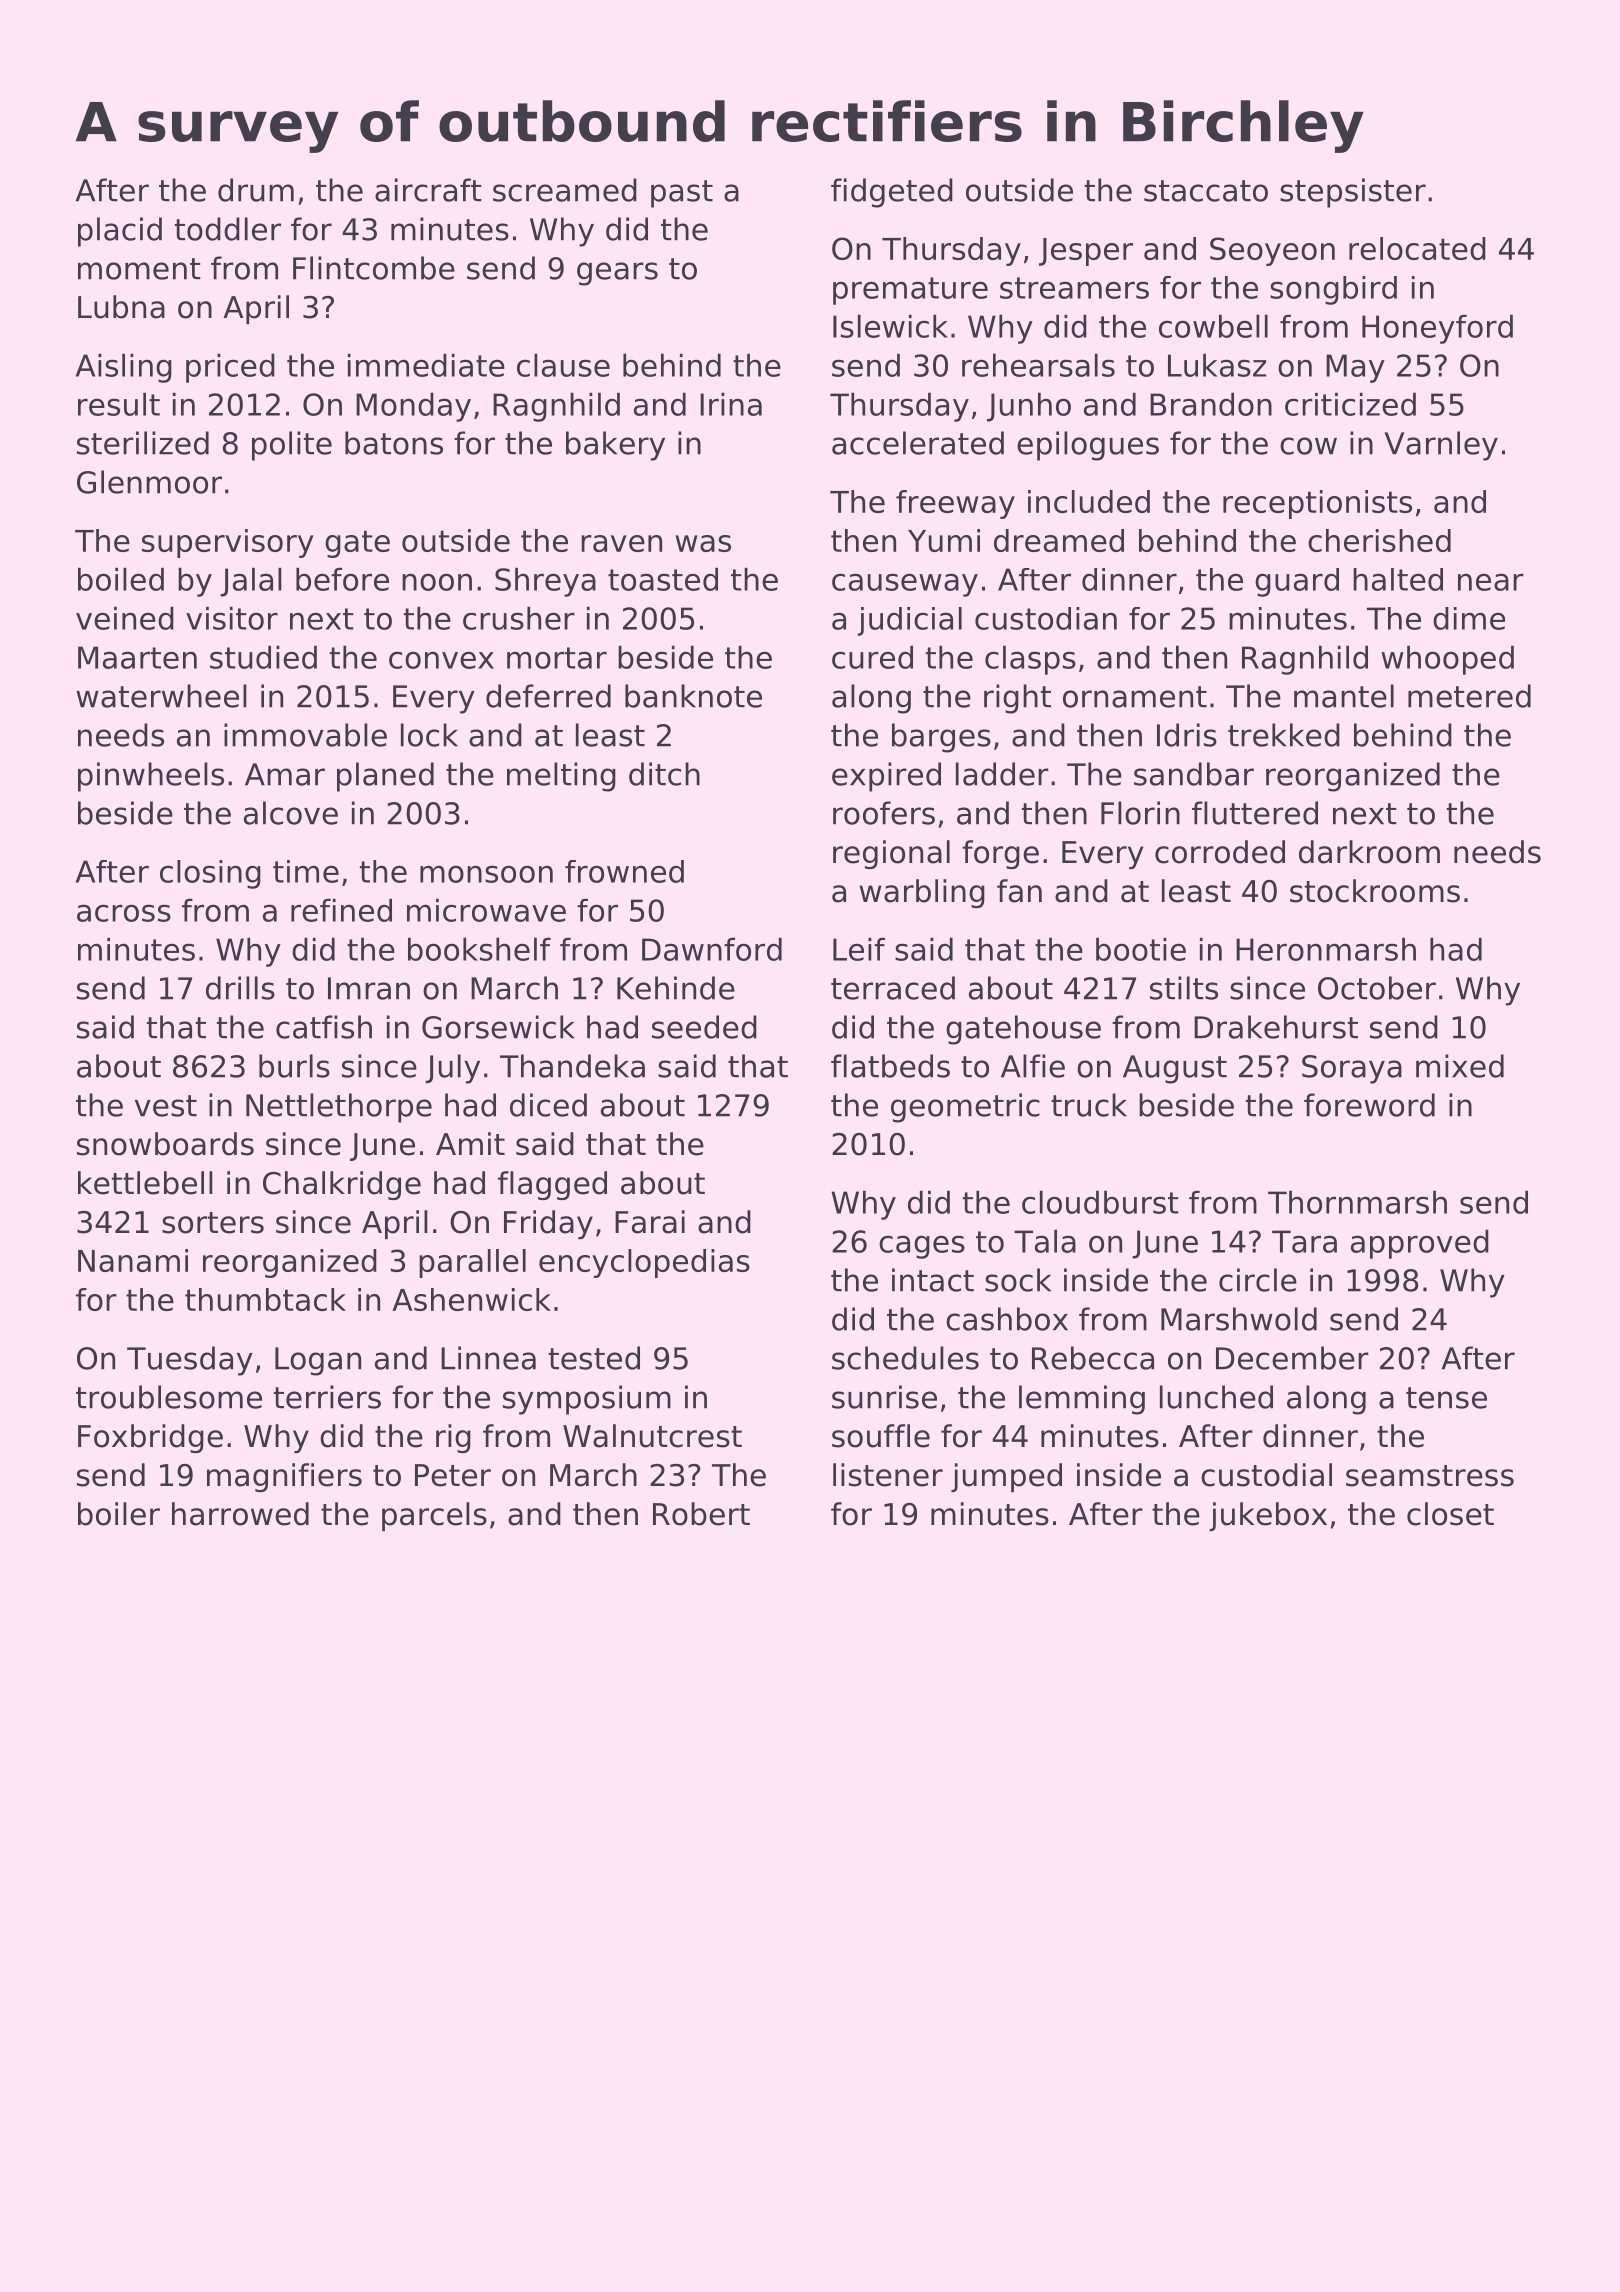 The image size is (1620, 2292). I want to click on Irina, so click(731, 404).
